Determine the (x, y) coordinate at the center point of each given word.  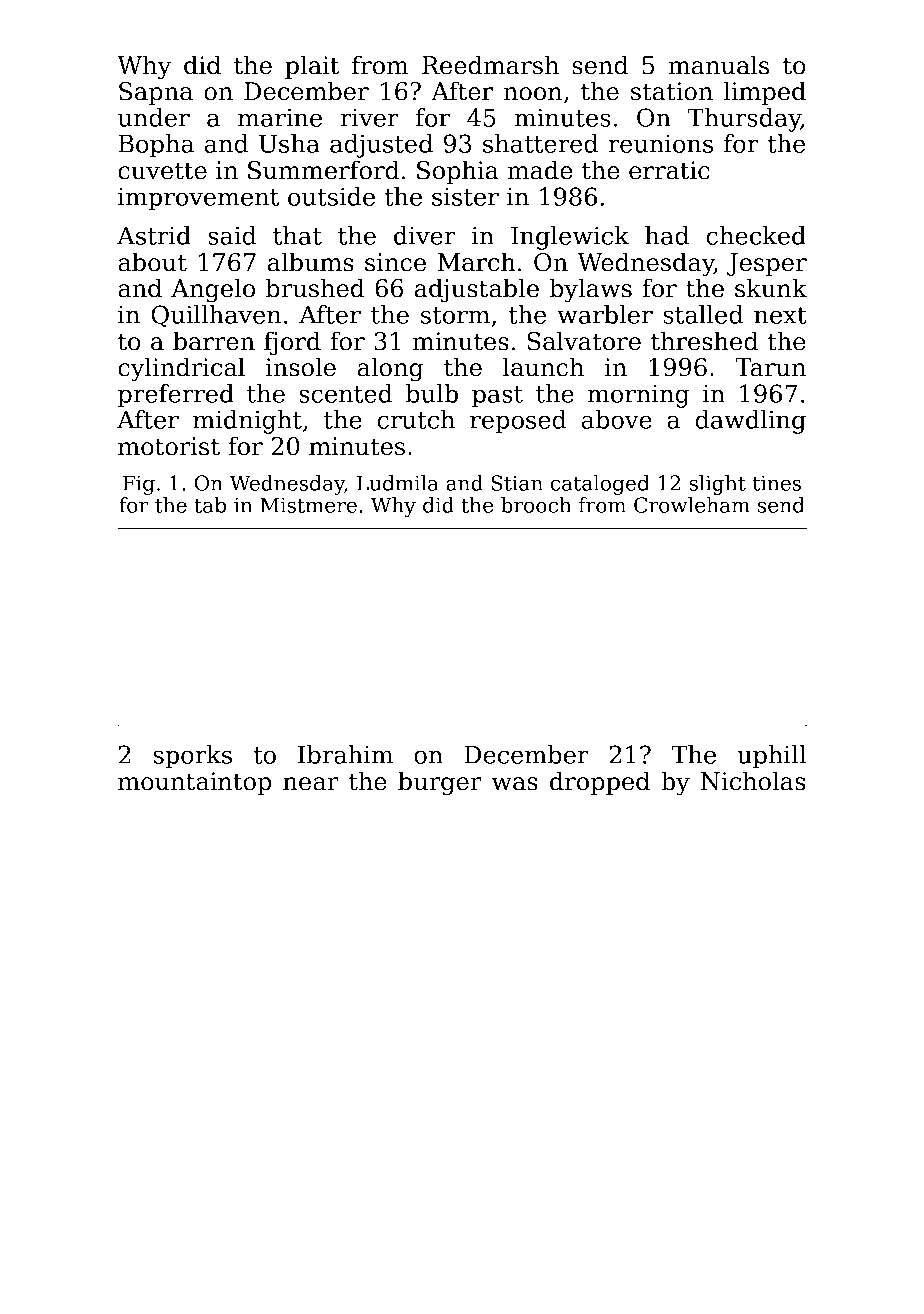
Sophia (458, 172)
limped (765, 93)
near (310, 784)
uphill (771, 757)
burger (440, 783)
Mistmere (308, 505)
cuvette (162, 171)
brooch (536, 505)
